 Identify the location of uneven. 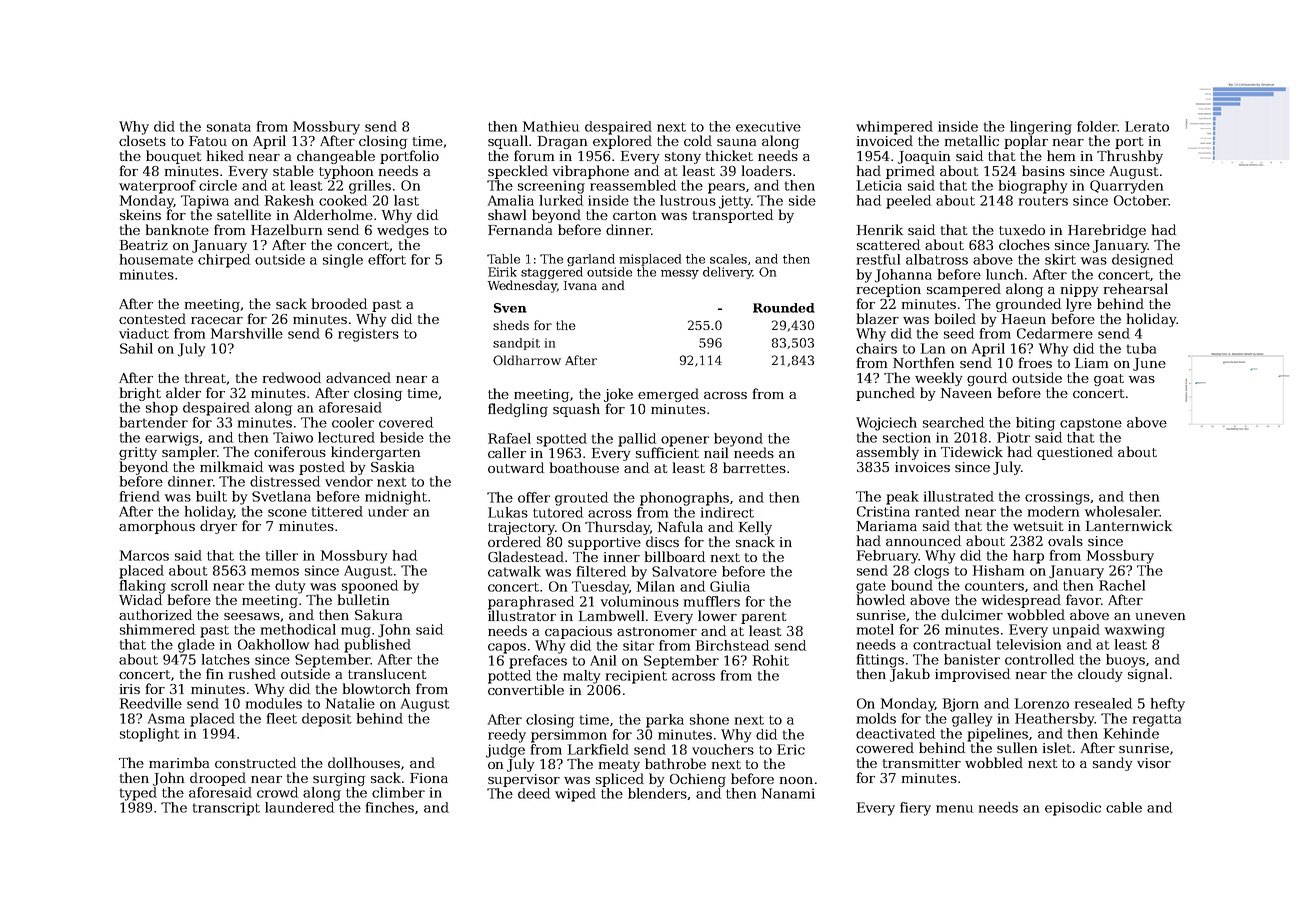
(1160, 616).
